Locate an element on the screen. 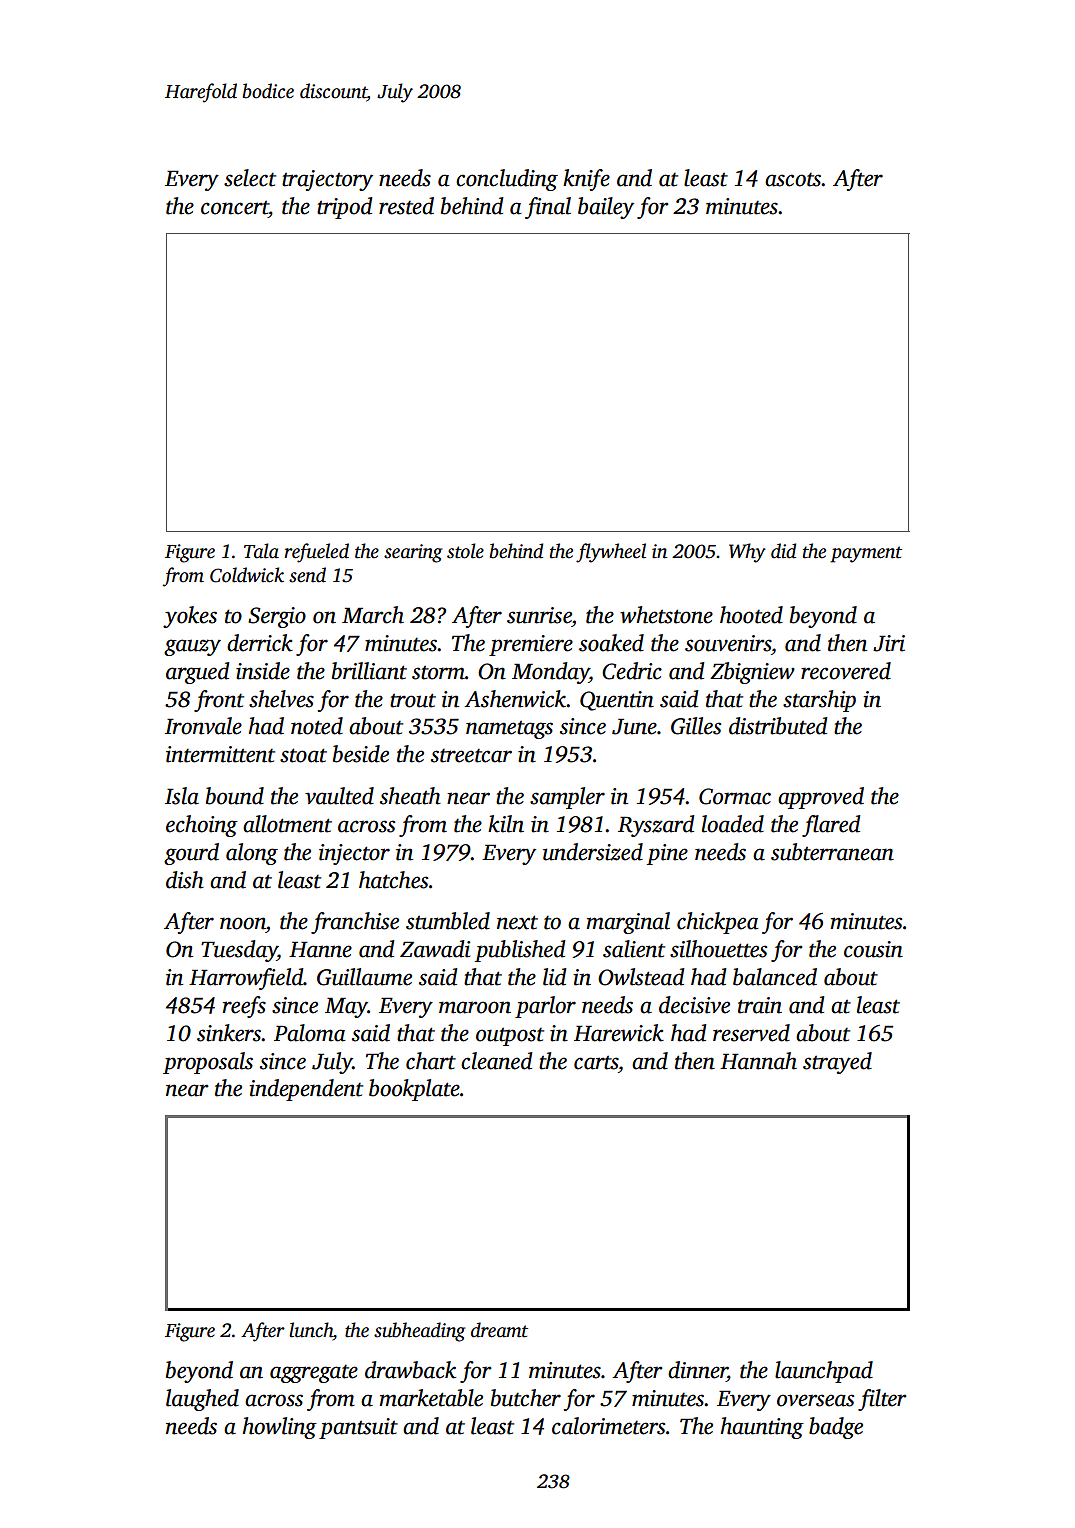 This screenshot has width=1075, height=1528. concert is located at coordinates (235, 208).
